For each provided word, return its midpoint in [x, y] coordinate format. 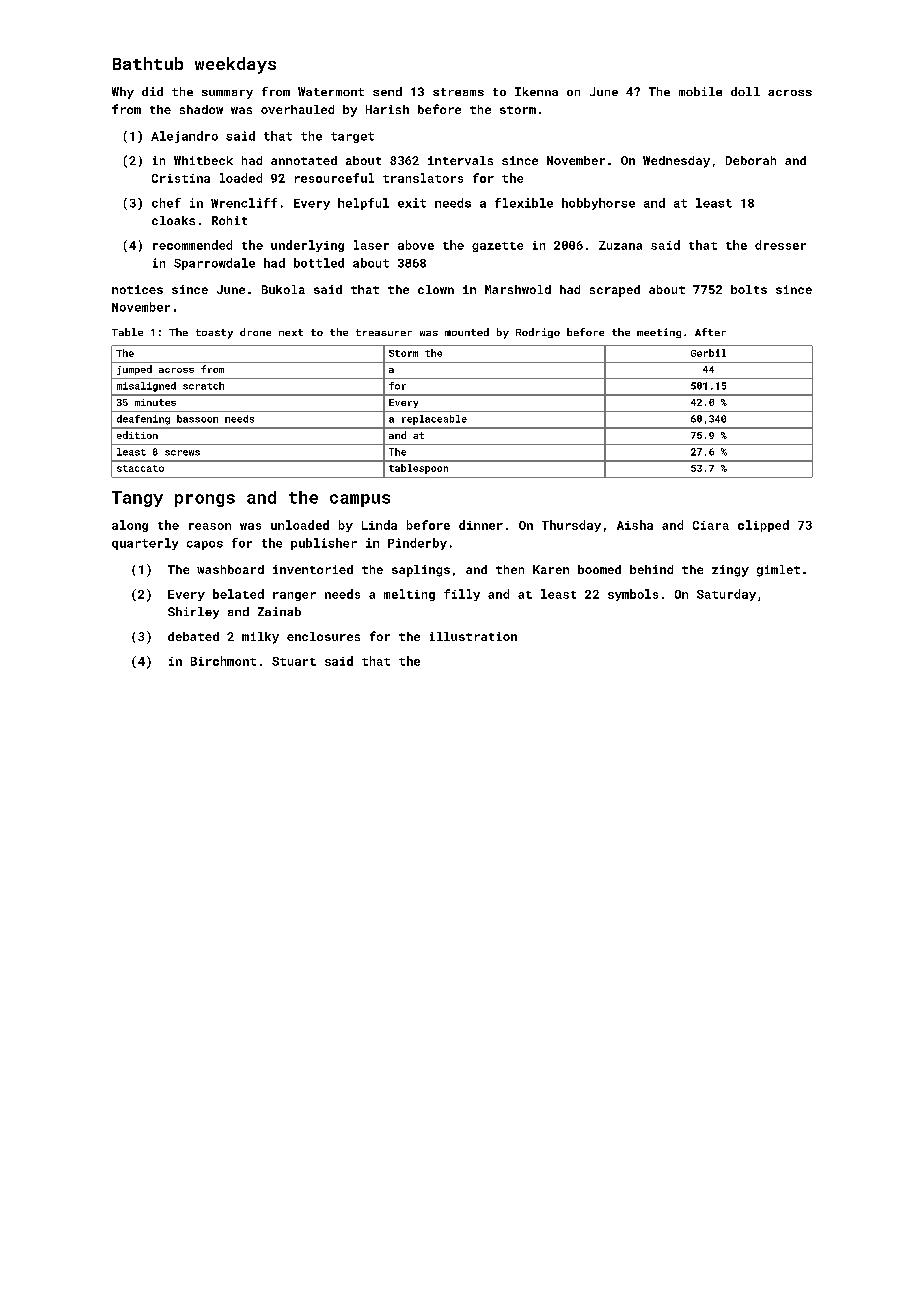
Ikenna [536, 91]
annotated [304, 160]
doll [745, 91]
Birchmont [223, 661]
